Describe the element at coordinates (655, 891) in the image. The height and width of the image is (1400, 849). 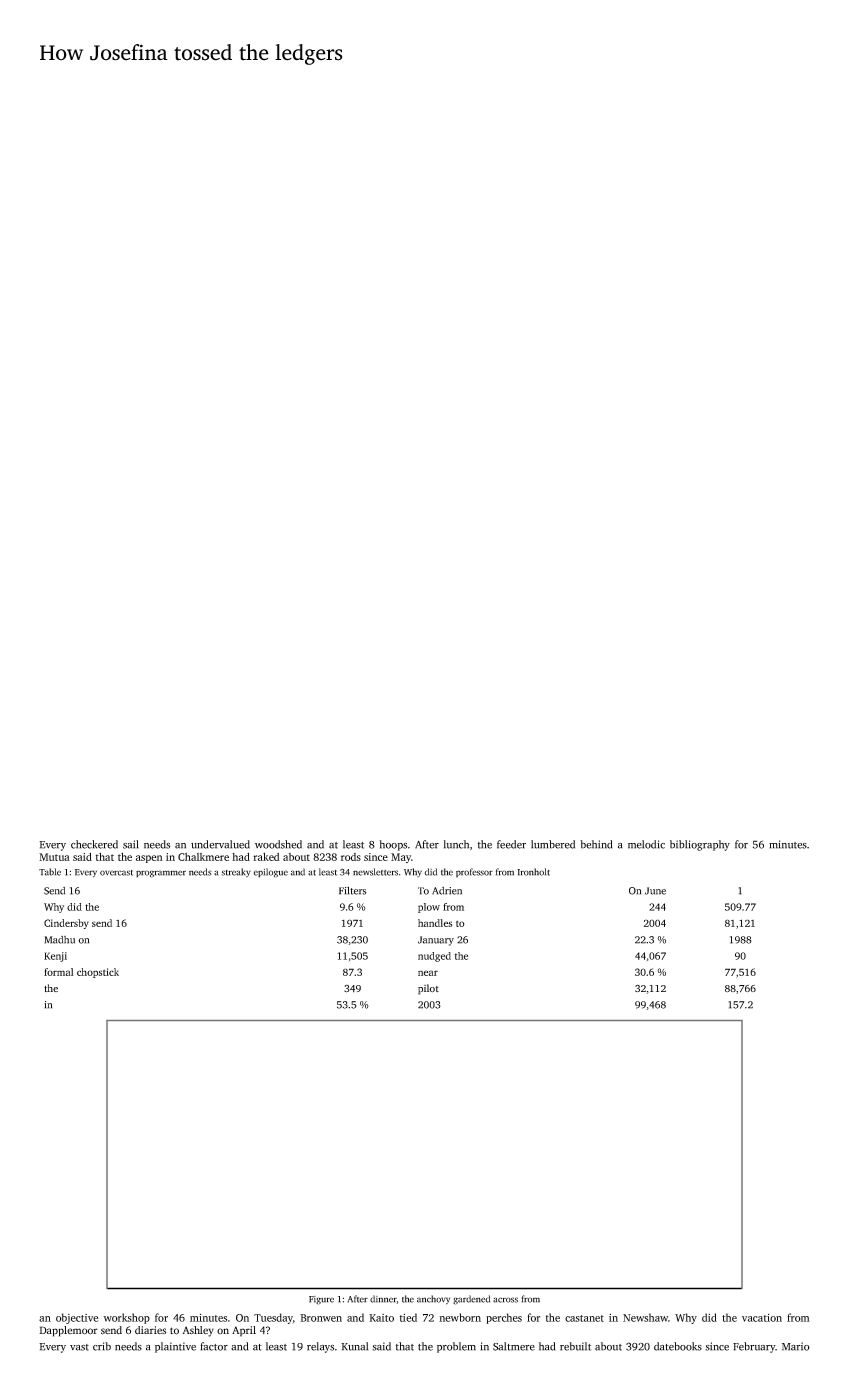
I see `June` at that location.
